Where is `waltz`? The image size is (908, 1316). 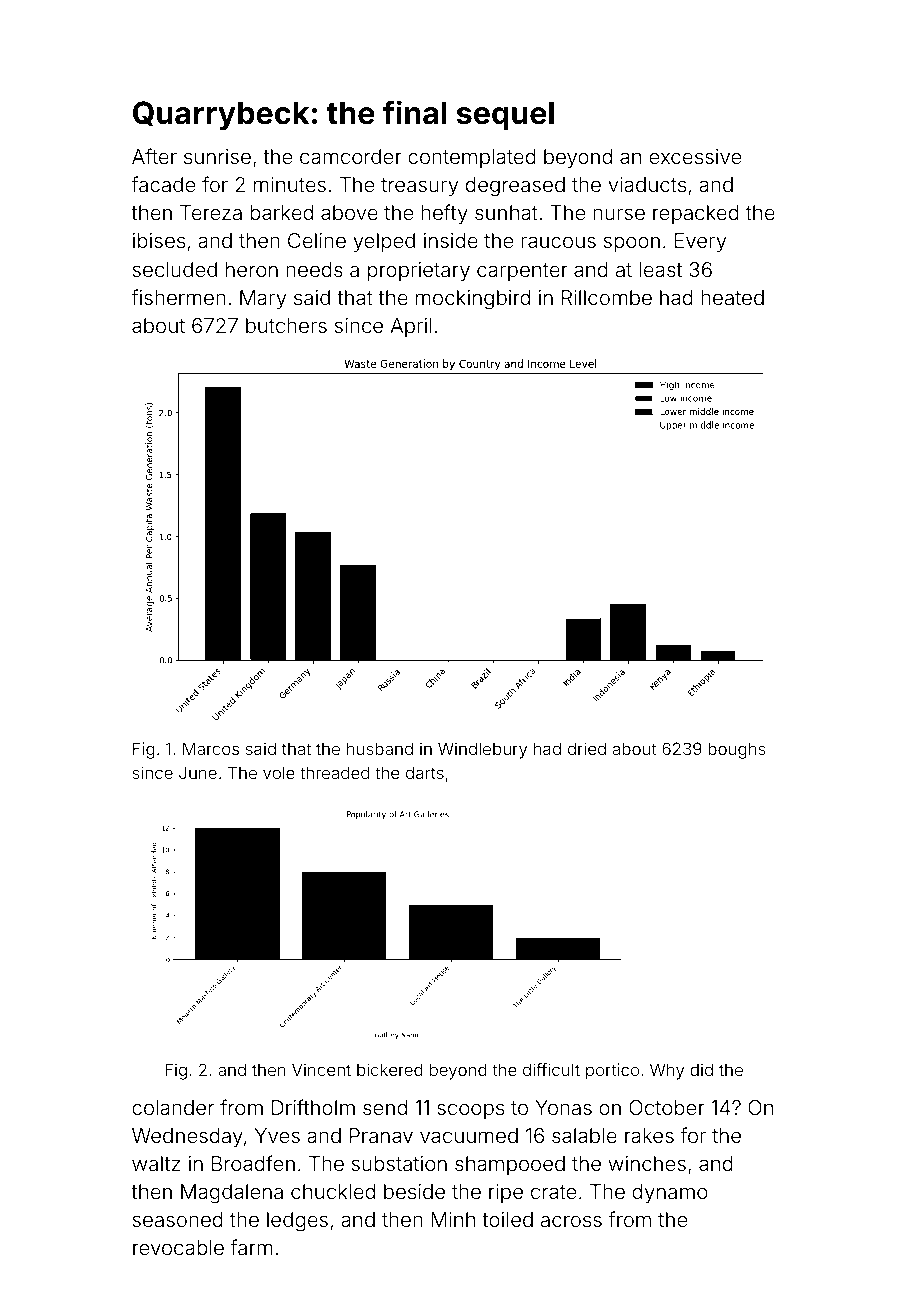
waltz is located at coordinates (156, 1163).
